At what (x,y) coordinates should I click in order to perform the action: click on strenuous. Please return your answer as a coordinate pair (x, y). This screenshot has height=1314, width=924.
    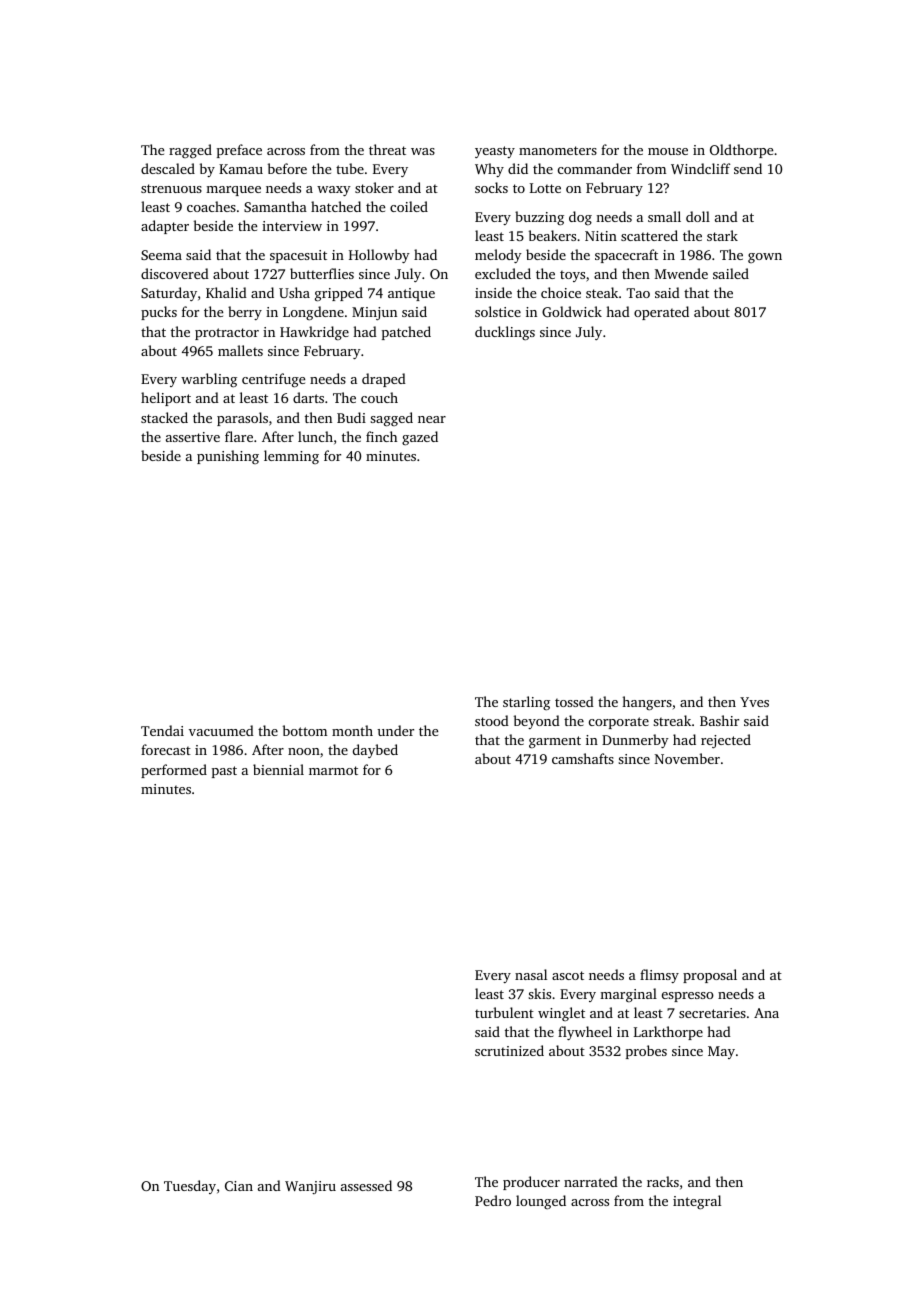
    Looking at the image, I should click on (171, 188).
